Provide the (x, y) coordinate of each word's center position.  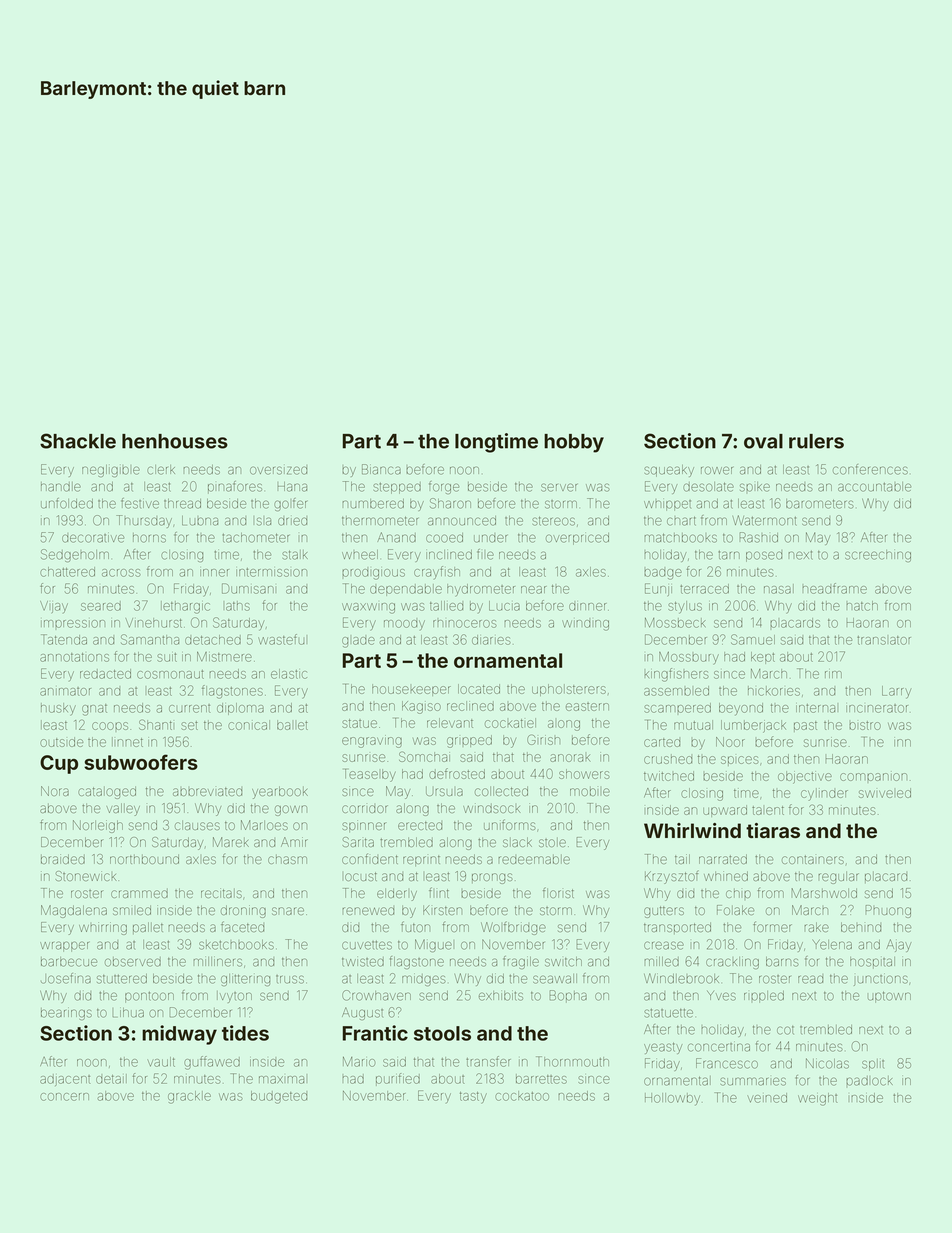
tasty (473, 1097)
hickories (774, 691)
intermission (271, 572)
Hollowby (672, 1099)
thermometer (380, 521)
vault (161, 1062)
